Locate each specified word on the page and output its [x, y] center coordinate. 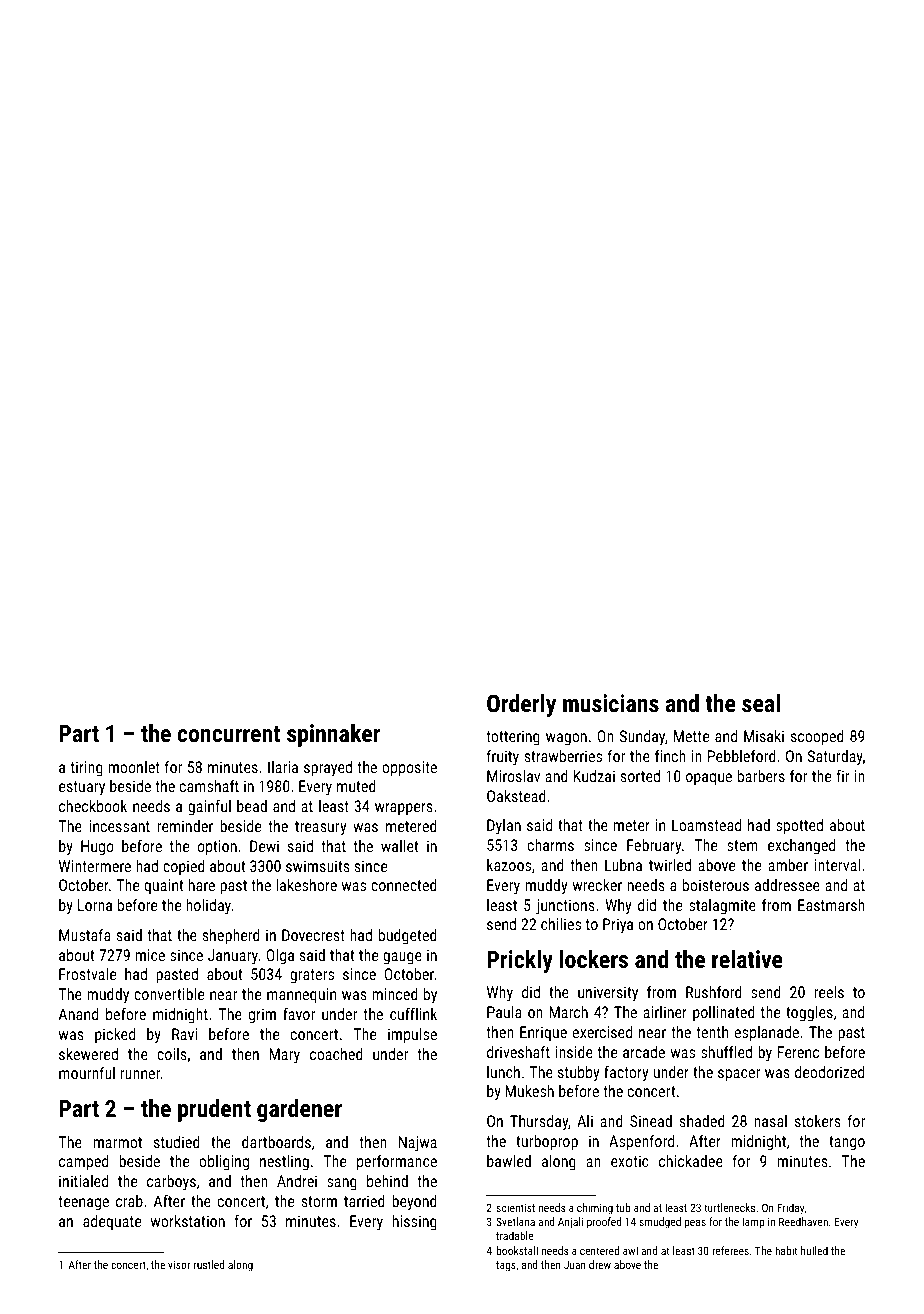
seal [761, 703]
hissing [415, 1223]
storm [319, 1201]
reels [829, 992]
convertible [169, 994]
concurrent [229, 734]
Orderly [521, 705]
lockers [594, 959]
